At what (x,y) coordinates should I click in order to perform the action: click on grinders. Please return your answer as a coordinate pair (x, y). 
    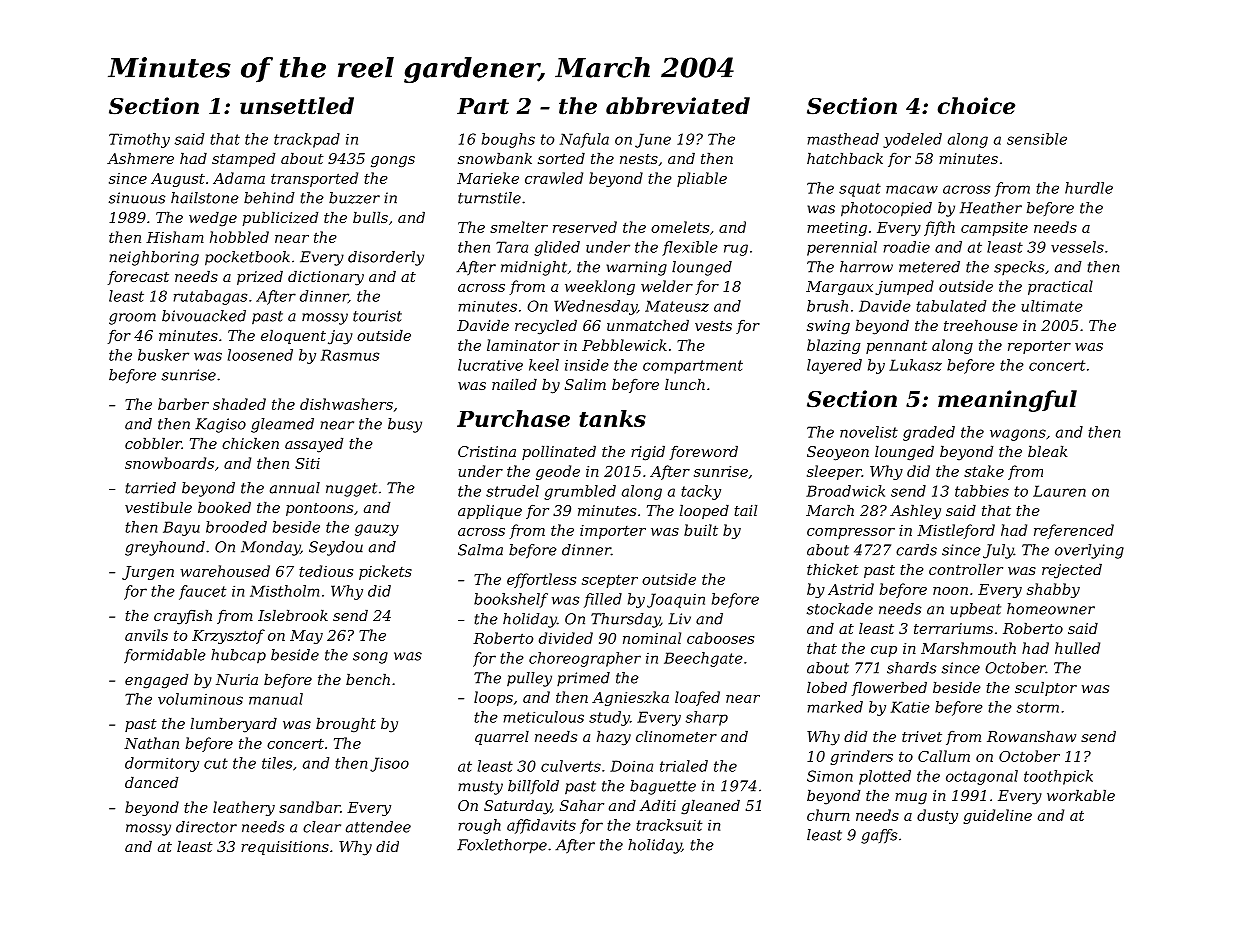
    Looking at the image, I should click on (861, 757).
